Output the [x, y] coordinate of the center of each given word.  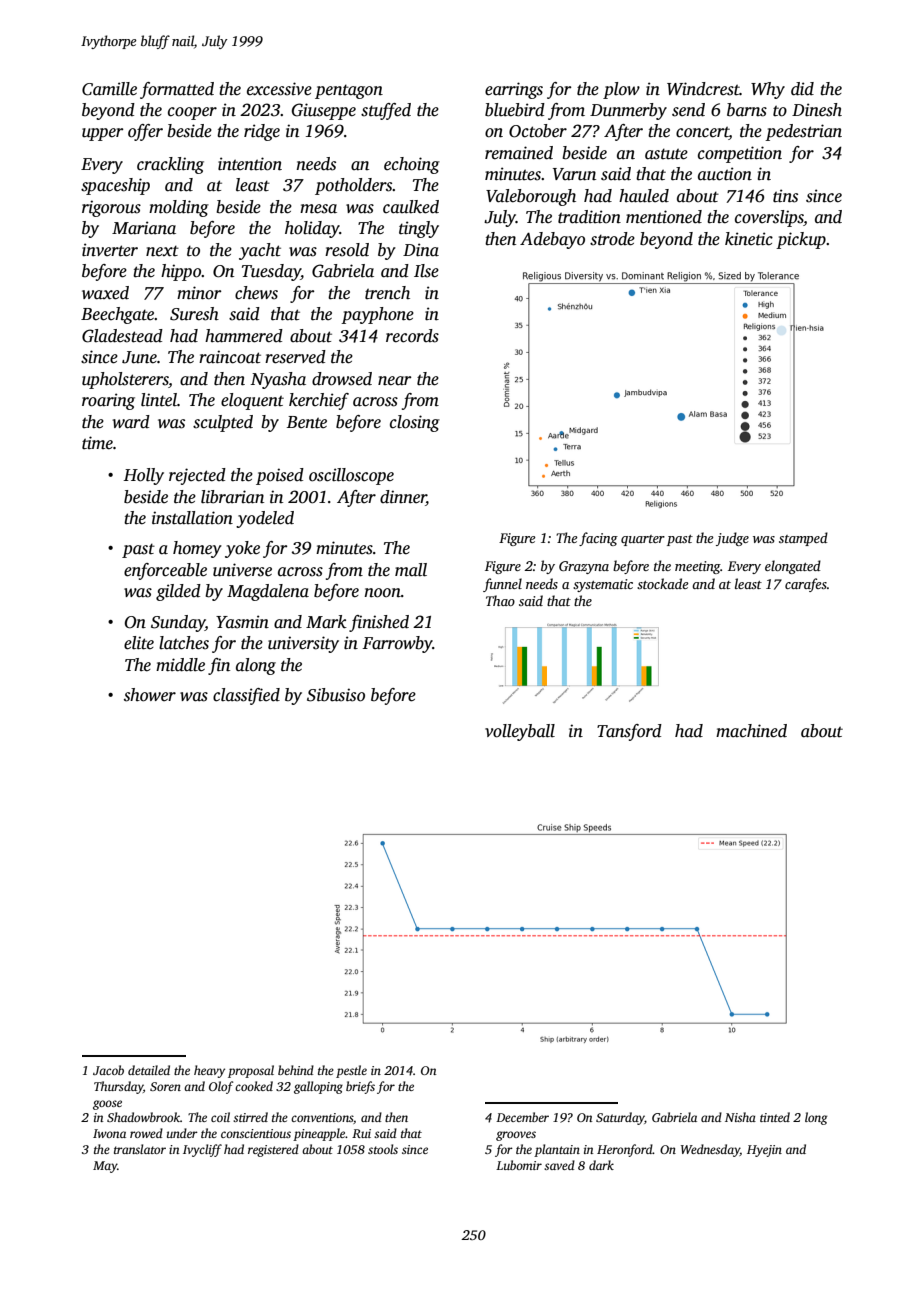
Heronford [625, 1150]
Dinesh [817, 110]
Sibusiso [336, 695]
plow [621, 90]
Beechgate [117, 315]
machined [751, 731]
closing [415, 423]
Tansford [629, 732]
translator [140, 1149]
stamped [803, 539]
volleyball [520, 732]
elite [139, 643]
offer [145, 132]
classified [246, 696]
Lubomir [519, 1165]
